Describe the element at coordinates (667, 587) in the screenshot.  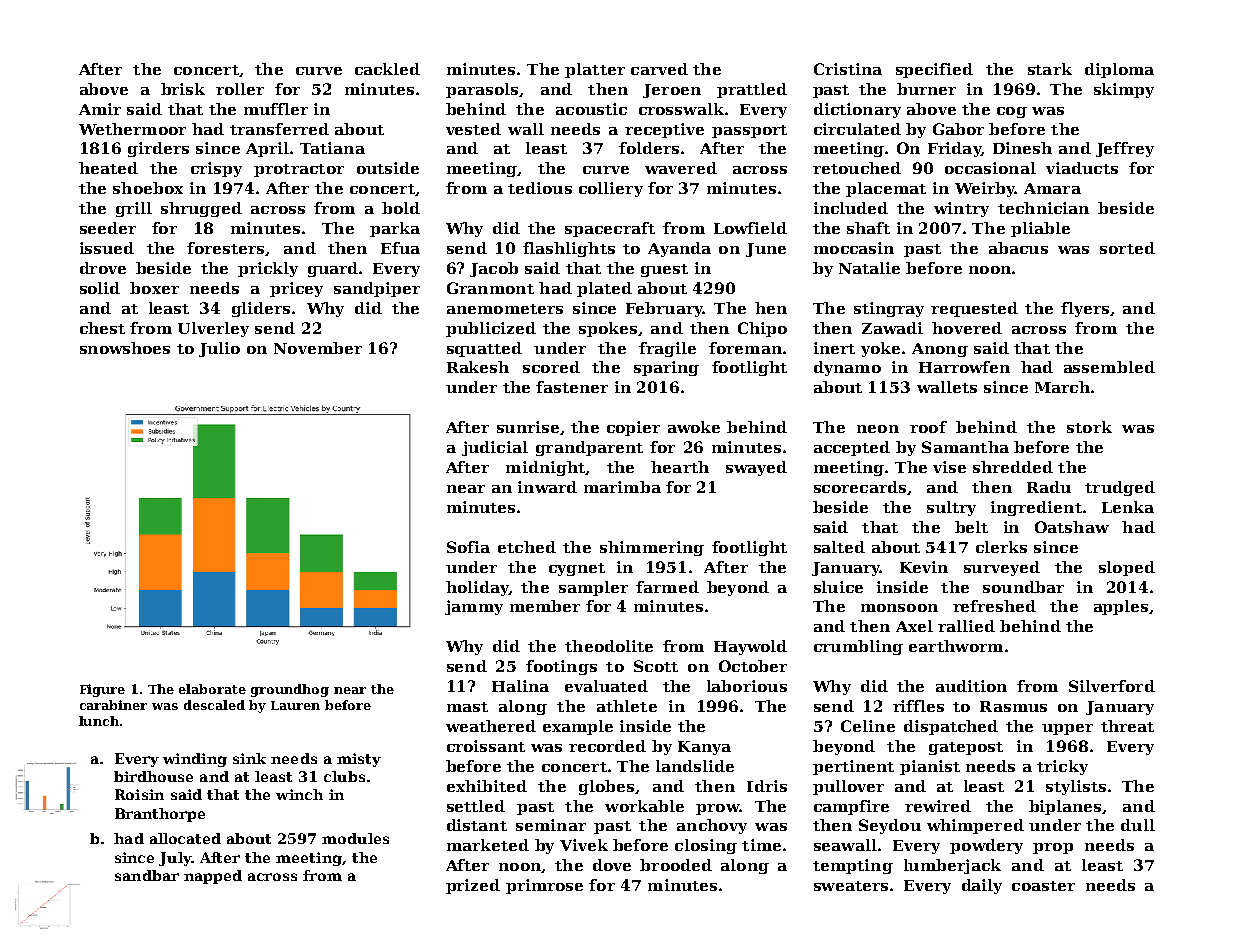
I see `farmed` at that location.
